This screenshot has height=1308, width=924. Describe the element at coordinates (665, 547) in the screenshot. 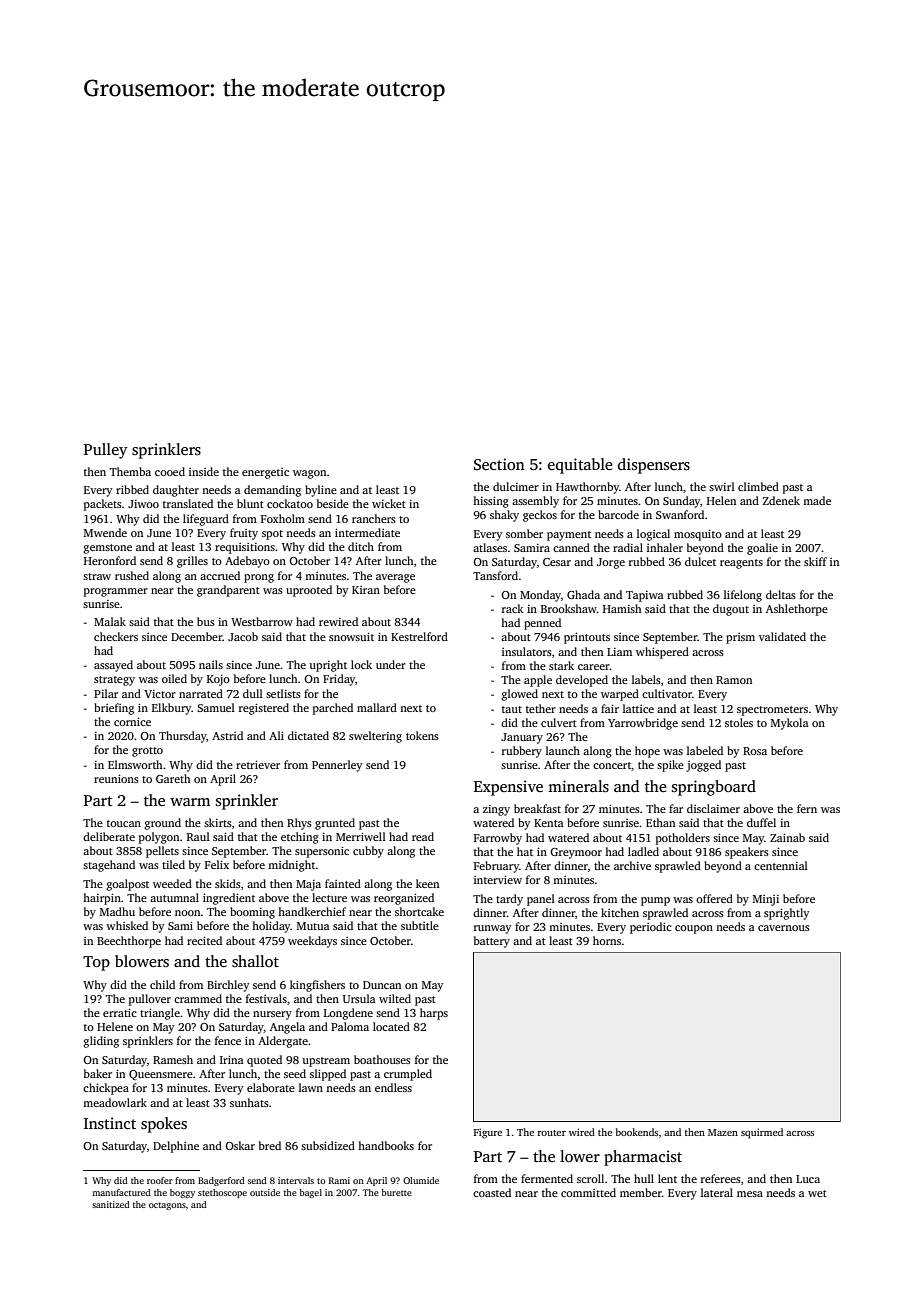

I see `inhaler` at that location.
